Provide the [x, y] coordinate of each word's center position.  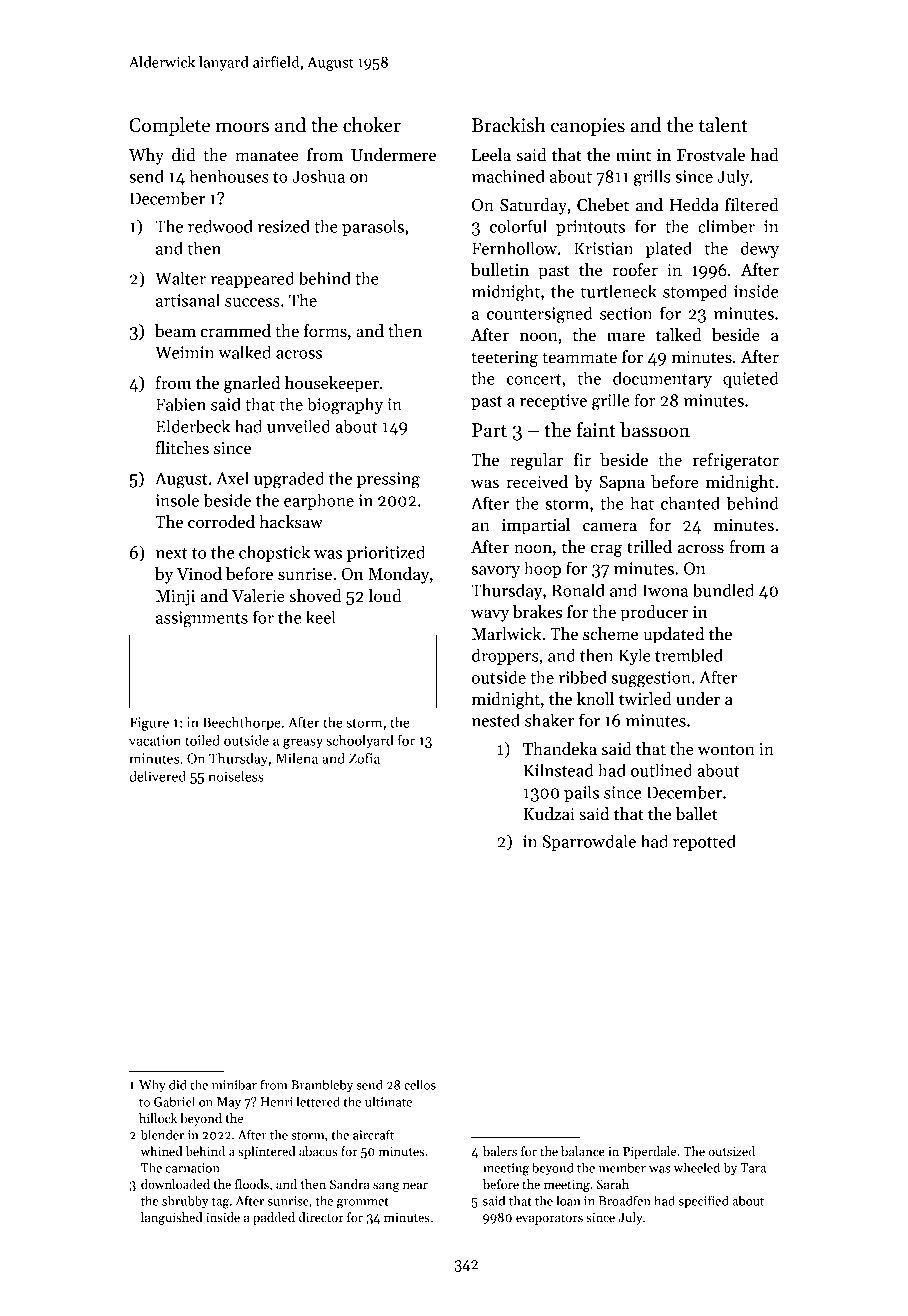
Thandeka [560, 749]
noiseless [236, 776]
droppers [505, 656]
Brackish [509, 125]
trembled [689, 655]
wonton [726, 749]
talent [723, 125]
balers [500, 1151]
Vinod [199, 574]
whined [161, 1151]
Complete [169, 126]
